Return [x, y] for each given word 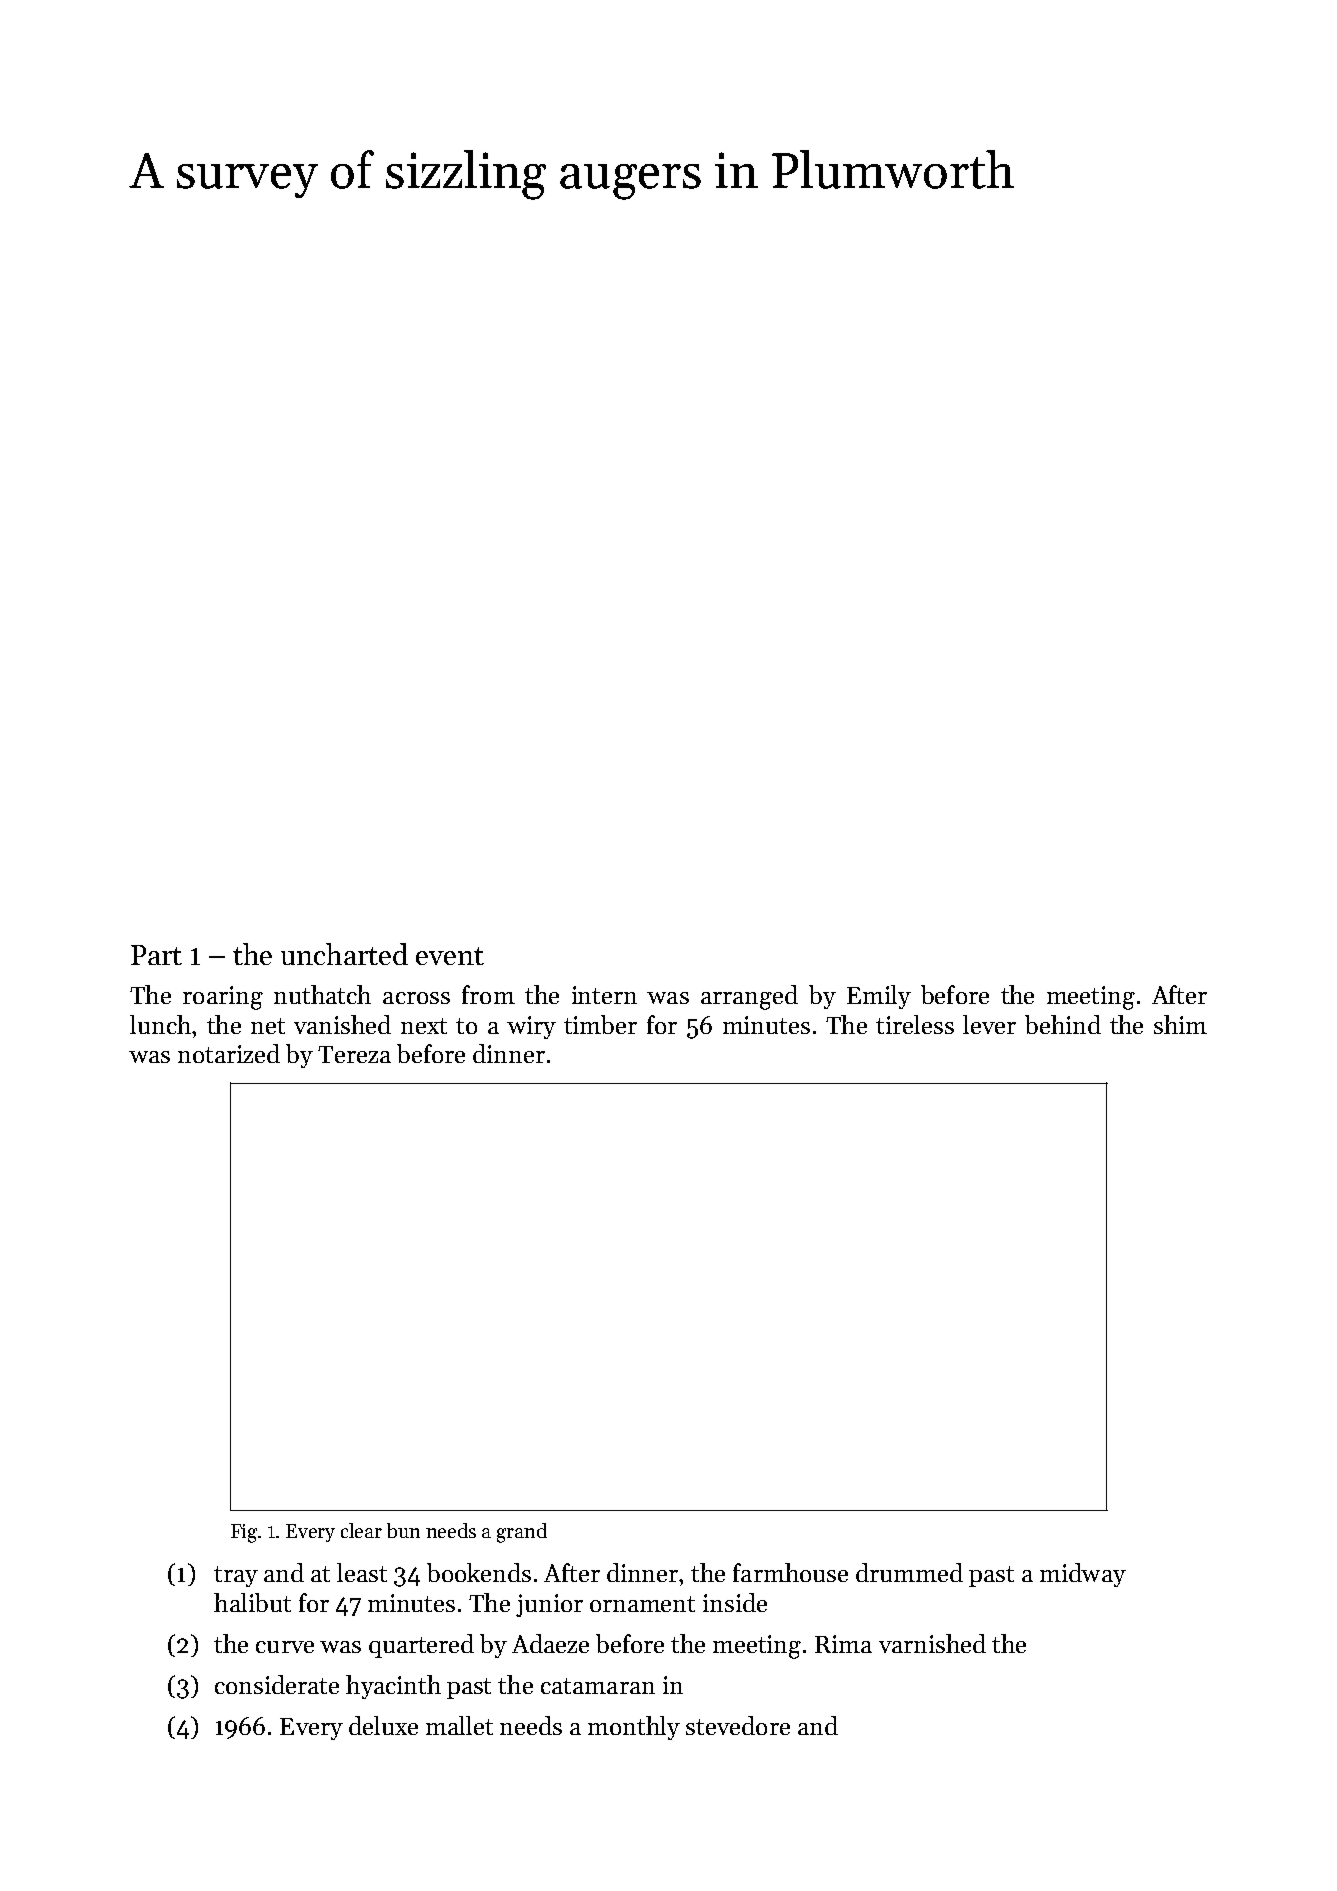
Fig [244, 1533]
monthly [634, 1728]
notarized [229, 1053]
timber [600, 1024]
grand [522, 1533]
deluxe [383, 1725]
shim [1180, 1024]
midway [1083, 1575]
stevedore [738, 1725]
